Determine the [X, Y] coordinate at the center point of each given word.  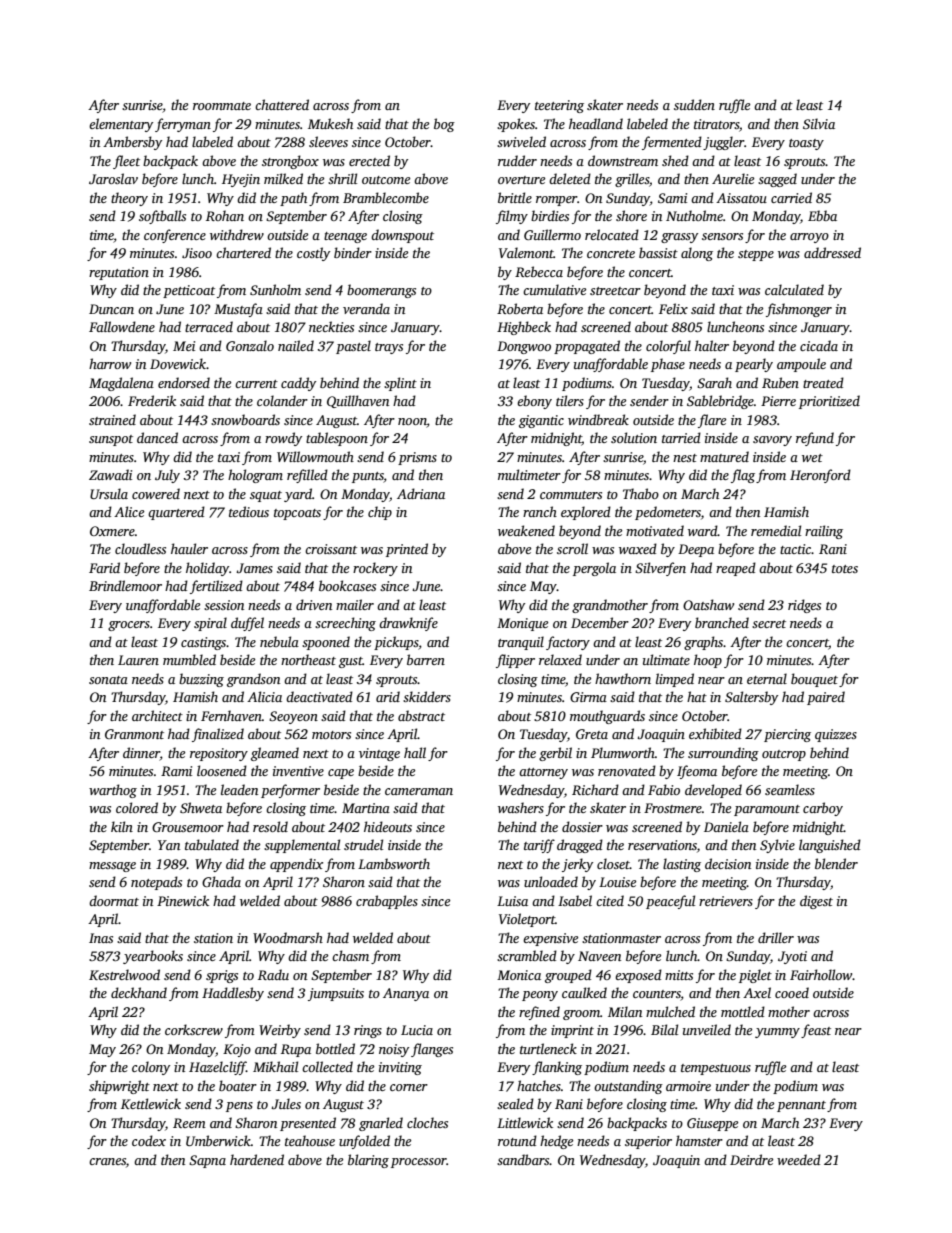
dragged [580, 846]
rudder [517, 160]
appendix [296, 865]
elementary [121, 125]
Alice [129, 511]
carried [791, 197]
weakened [526, 530]
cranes [107, 1161]
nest [685, 458]
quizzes [836, 735]
